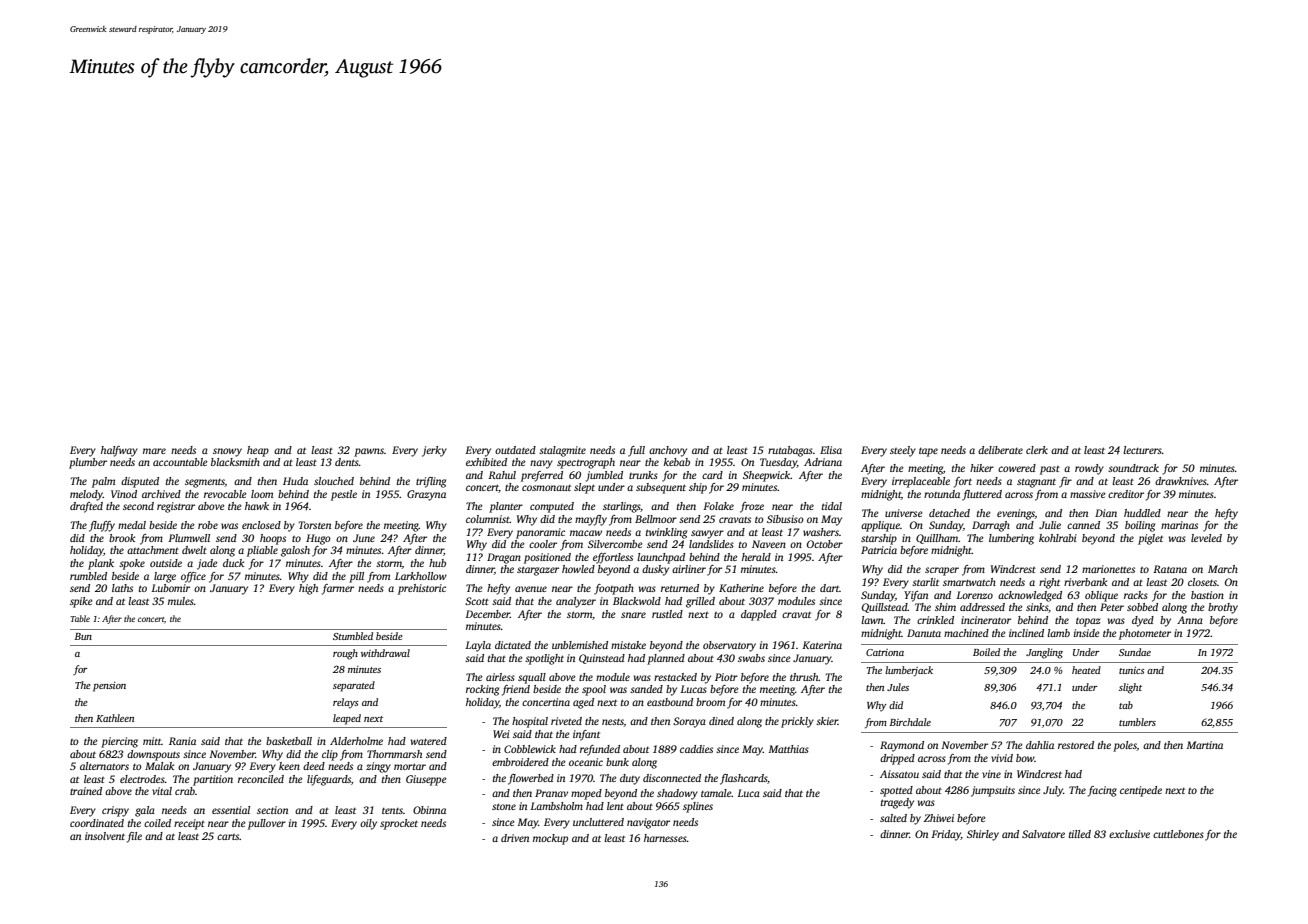 Image resolution: width=1308 pixels, height=924 pixels. What do you see at coordinates (88, 463) in the image?
I see `plumber` at bounding box center [88, 463].
